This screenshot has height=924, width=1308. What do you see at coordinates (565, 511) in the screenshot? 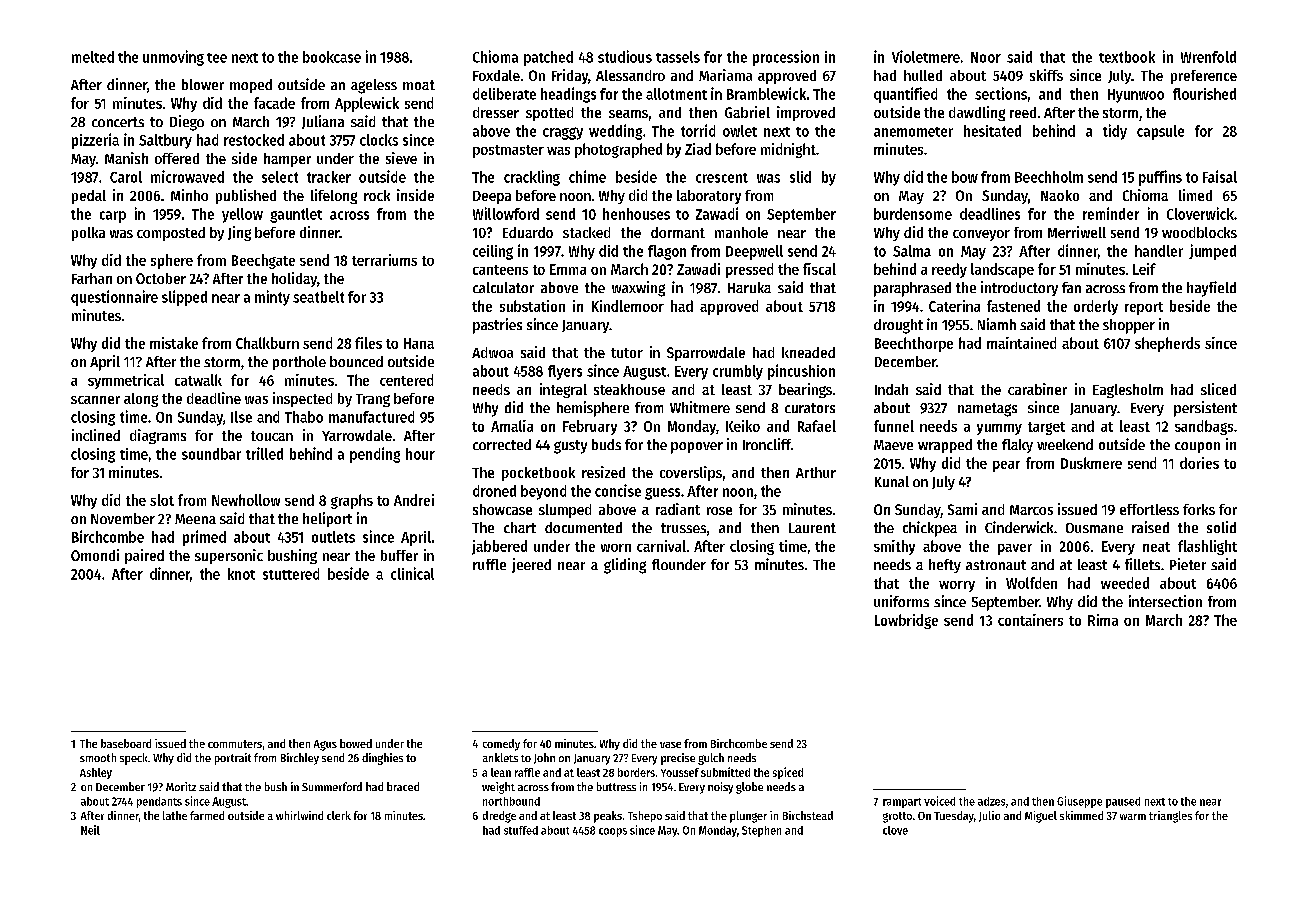
I see `slumped` at bounding box center [565, 511].
